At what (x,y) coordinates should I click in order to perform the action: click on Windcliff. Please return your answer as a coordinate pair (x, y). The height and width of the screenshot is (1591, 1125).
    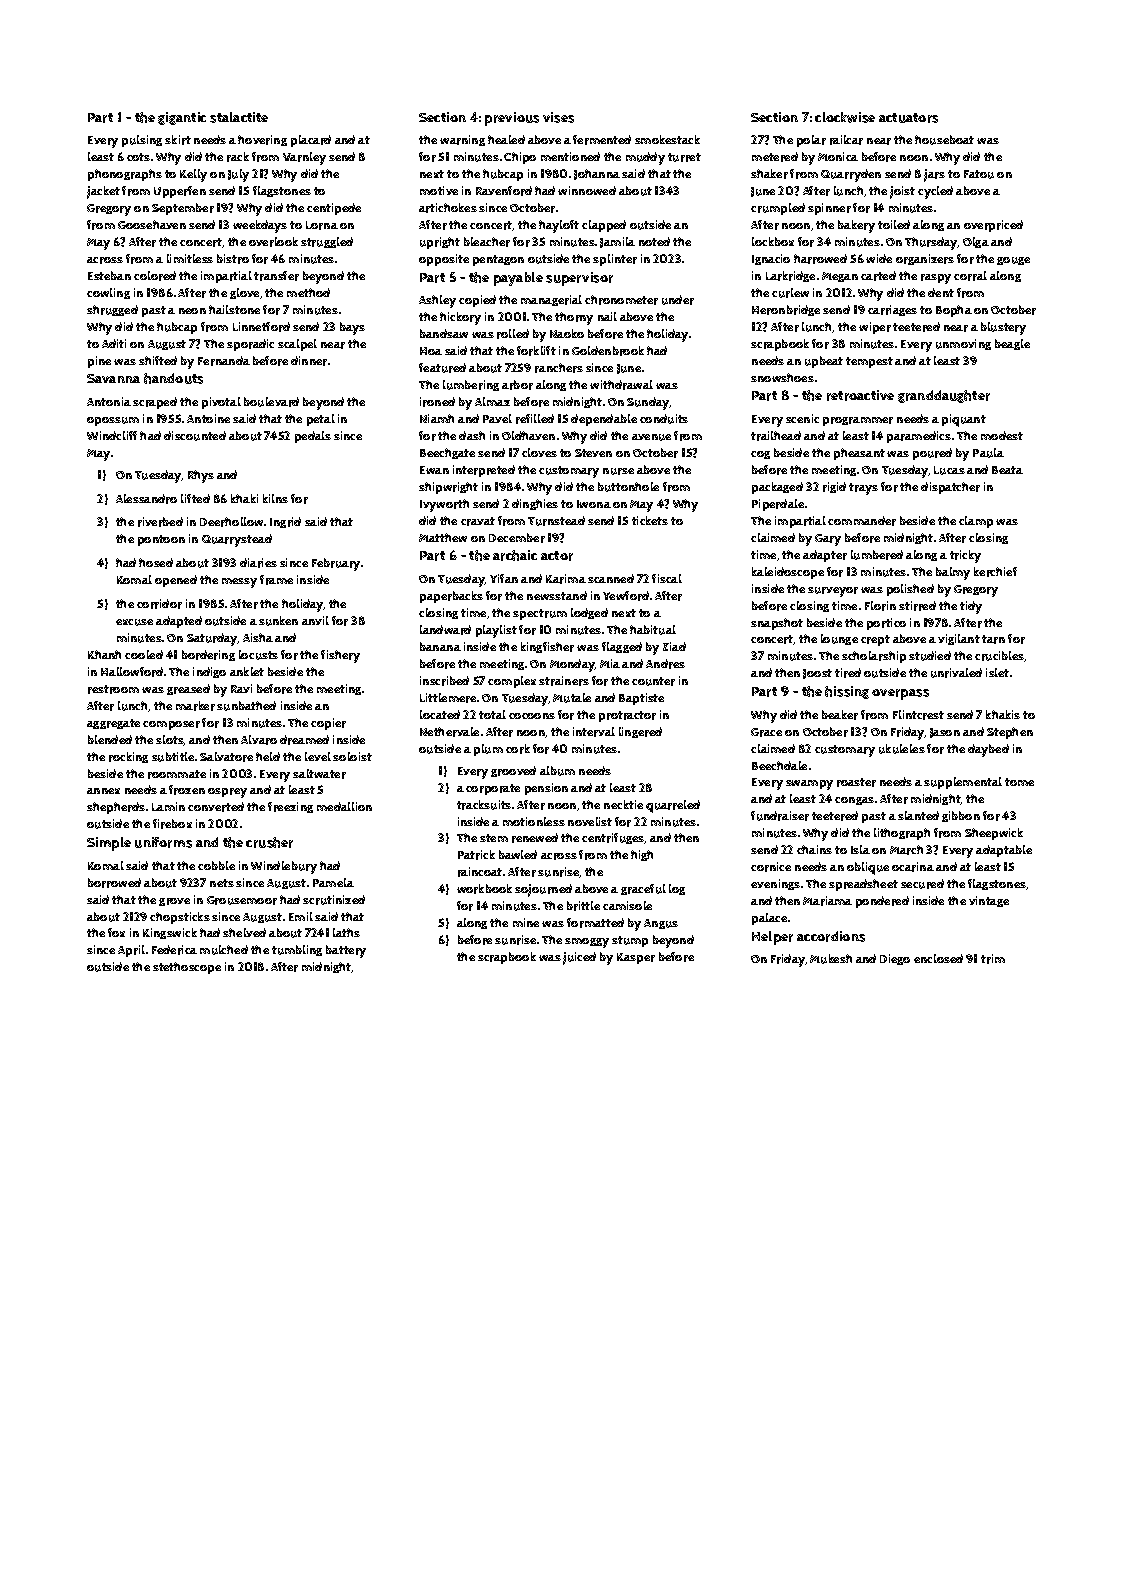
    Looking at the image, I should click on (112, 435).
